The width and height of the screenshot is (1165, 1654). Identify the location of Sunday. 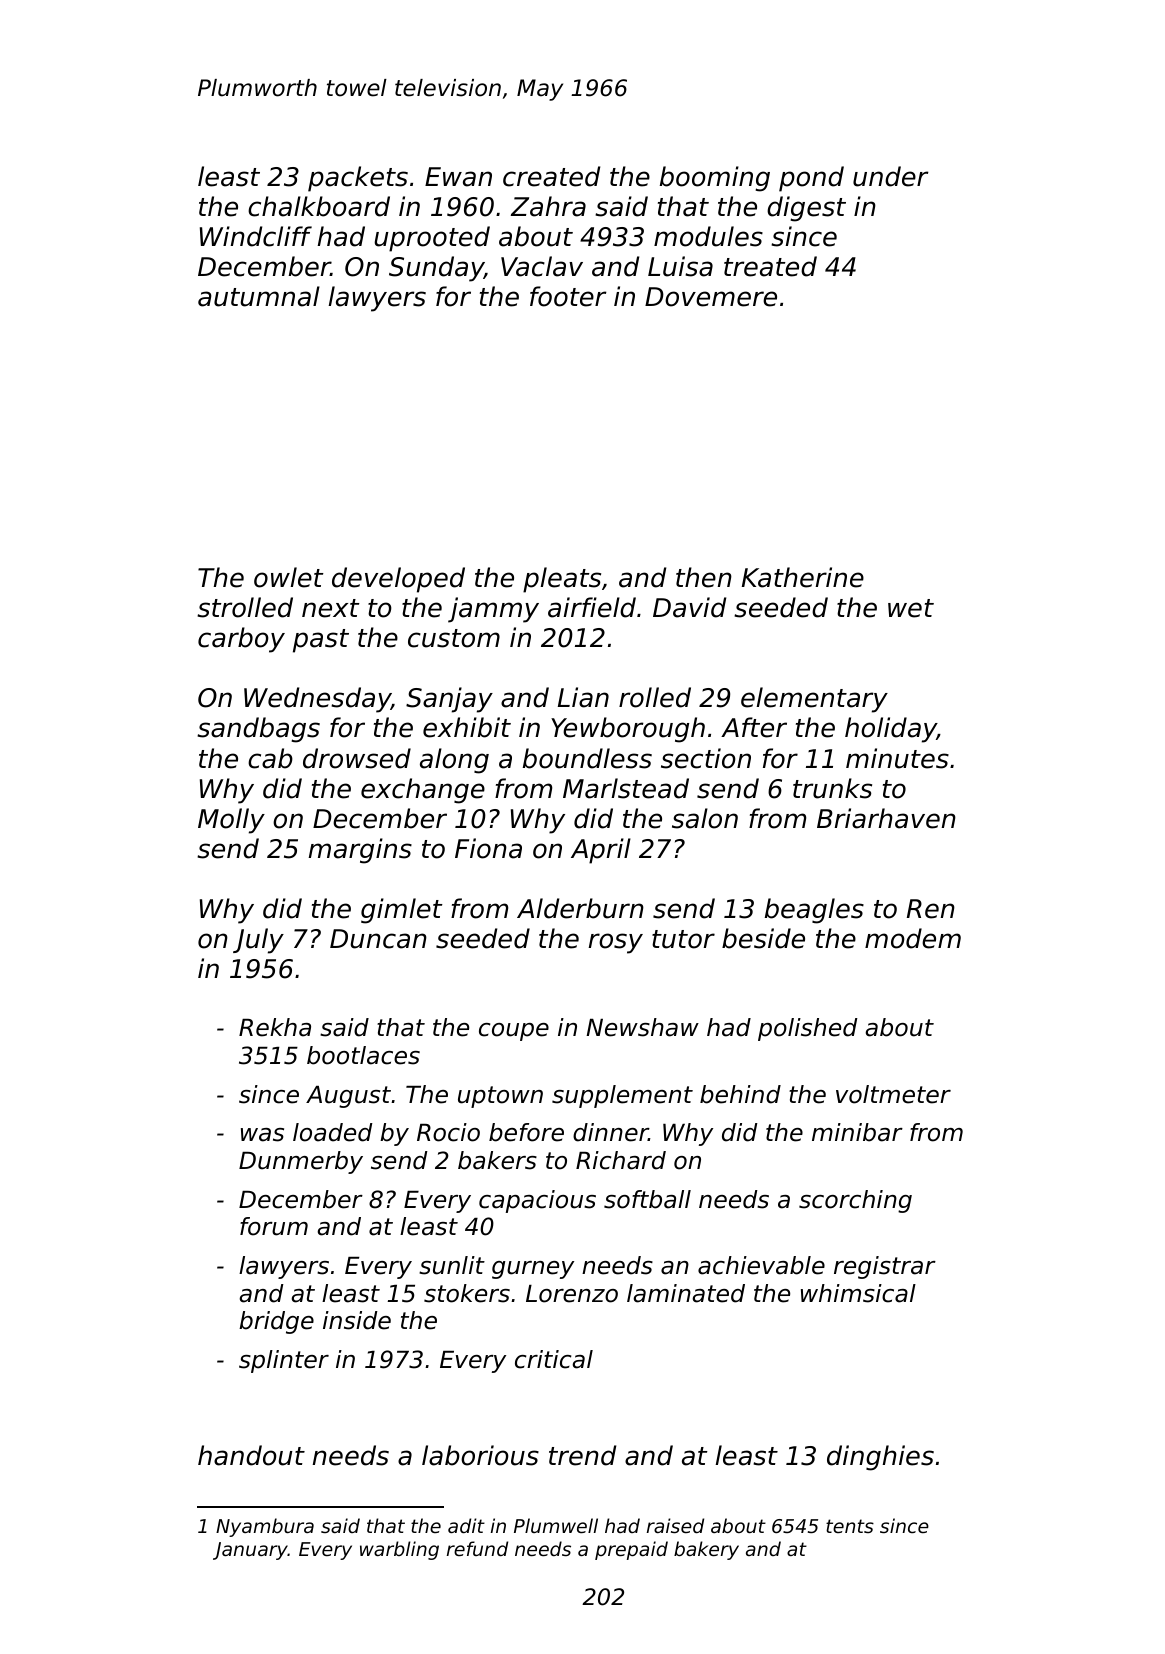
(436, 269).
